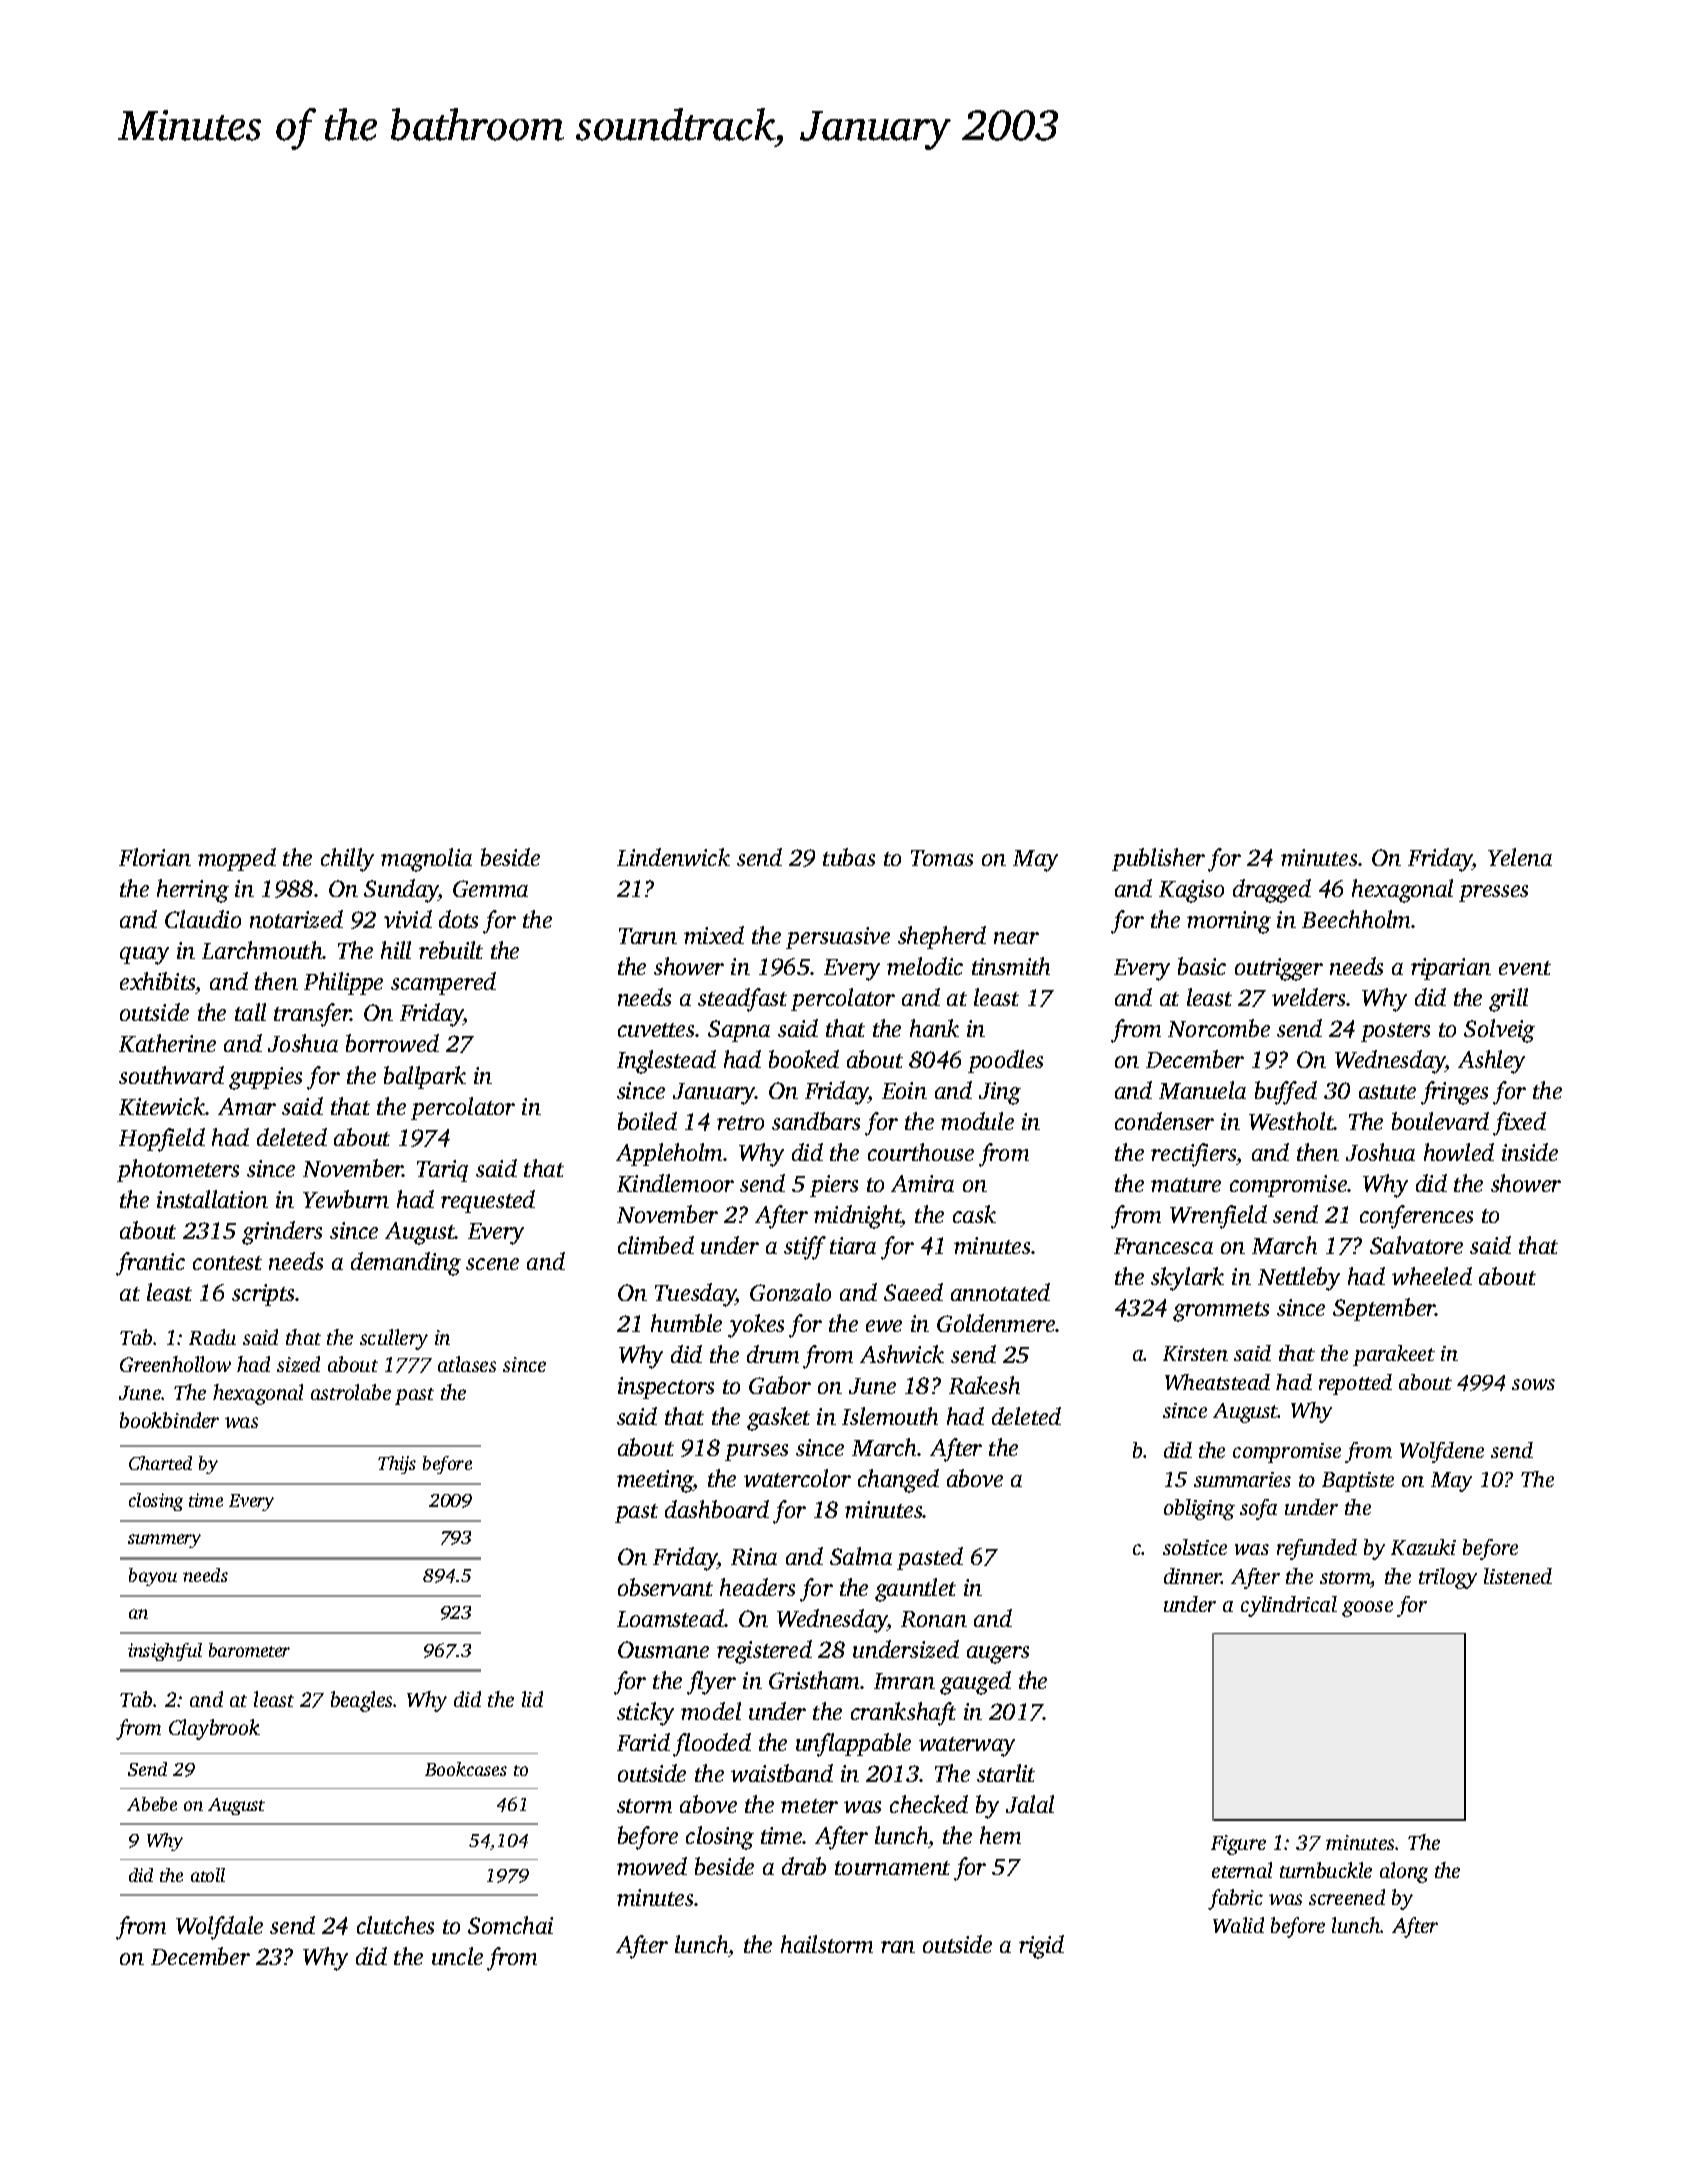 This screenshot has width=1683, height=2178. I want to click on magnolia, so click(426, 860).
